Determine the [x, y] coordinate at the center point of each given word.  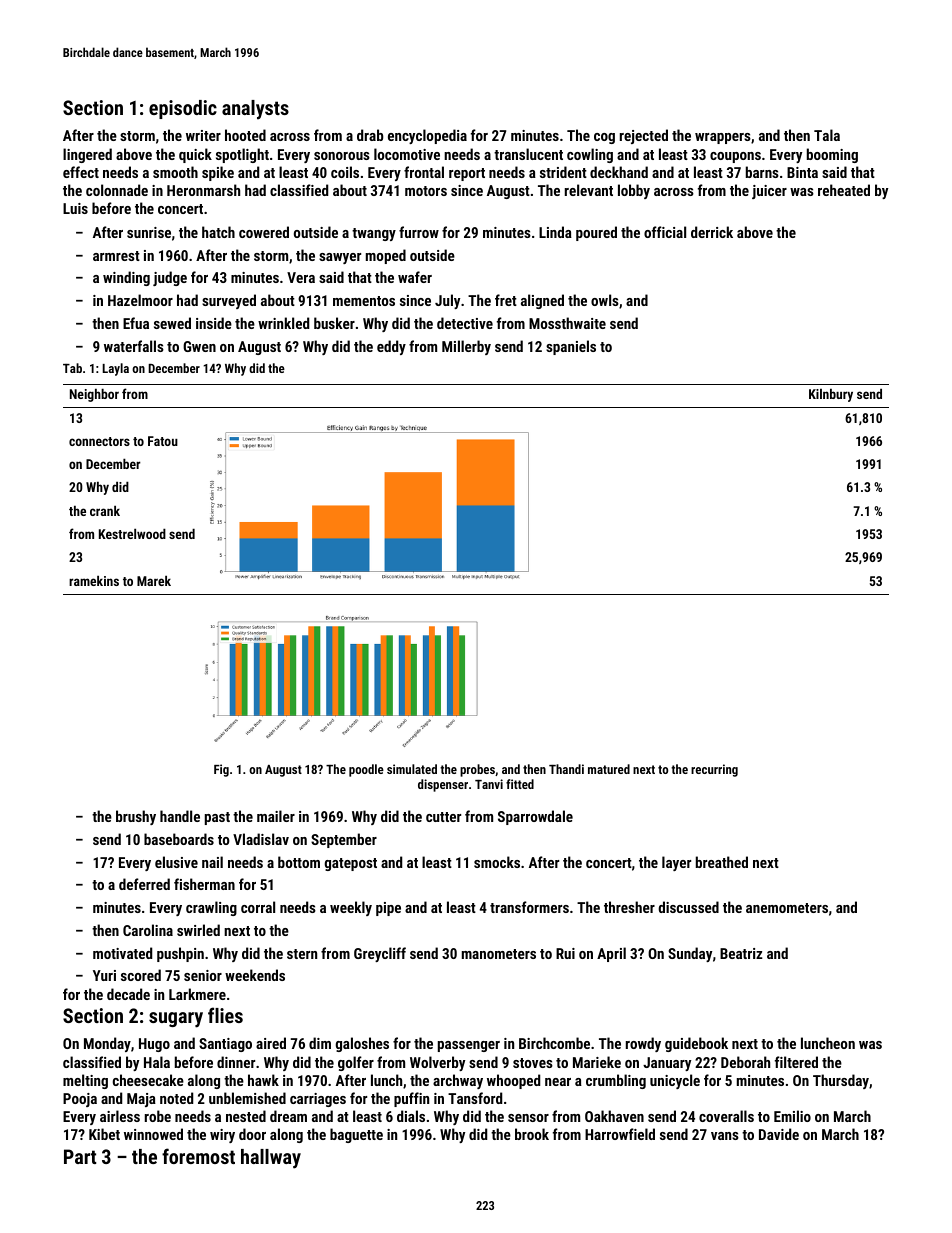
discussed [688, 907]
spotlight [242, 155]
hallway [271, 1159]
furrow [419, 232]
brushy [136, 817]
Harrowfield [620, 1134]
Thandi [566, 769]
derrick [712, 232]
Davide [779, 1134]
